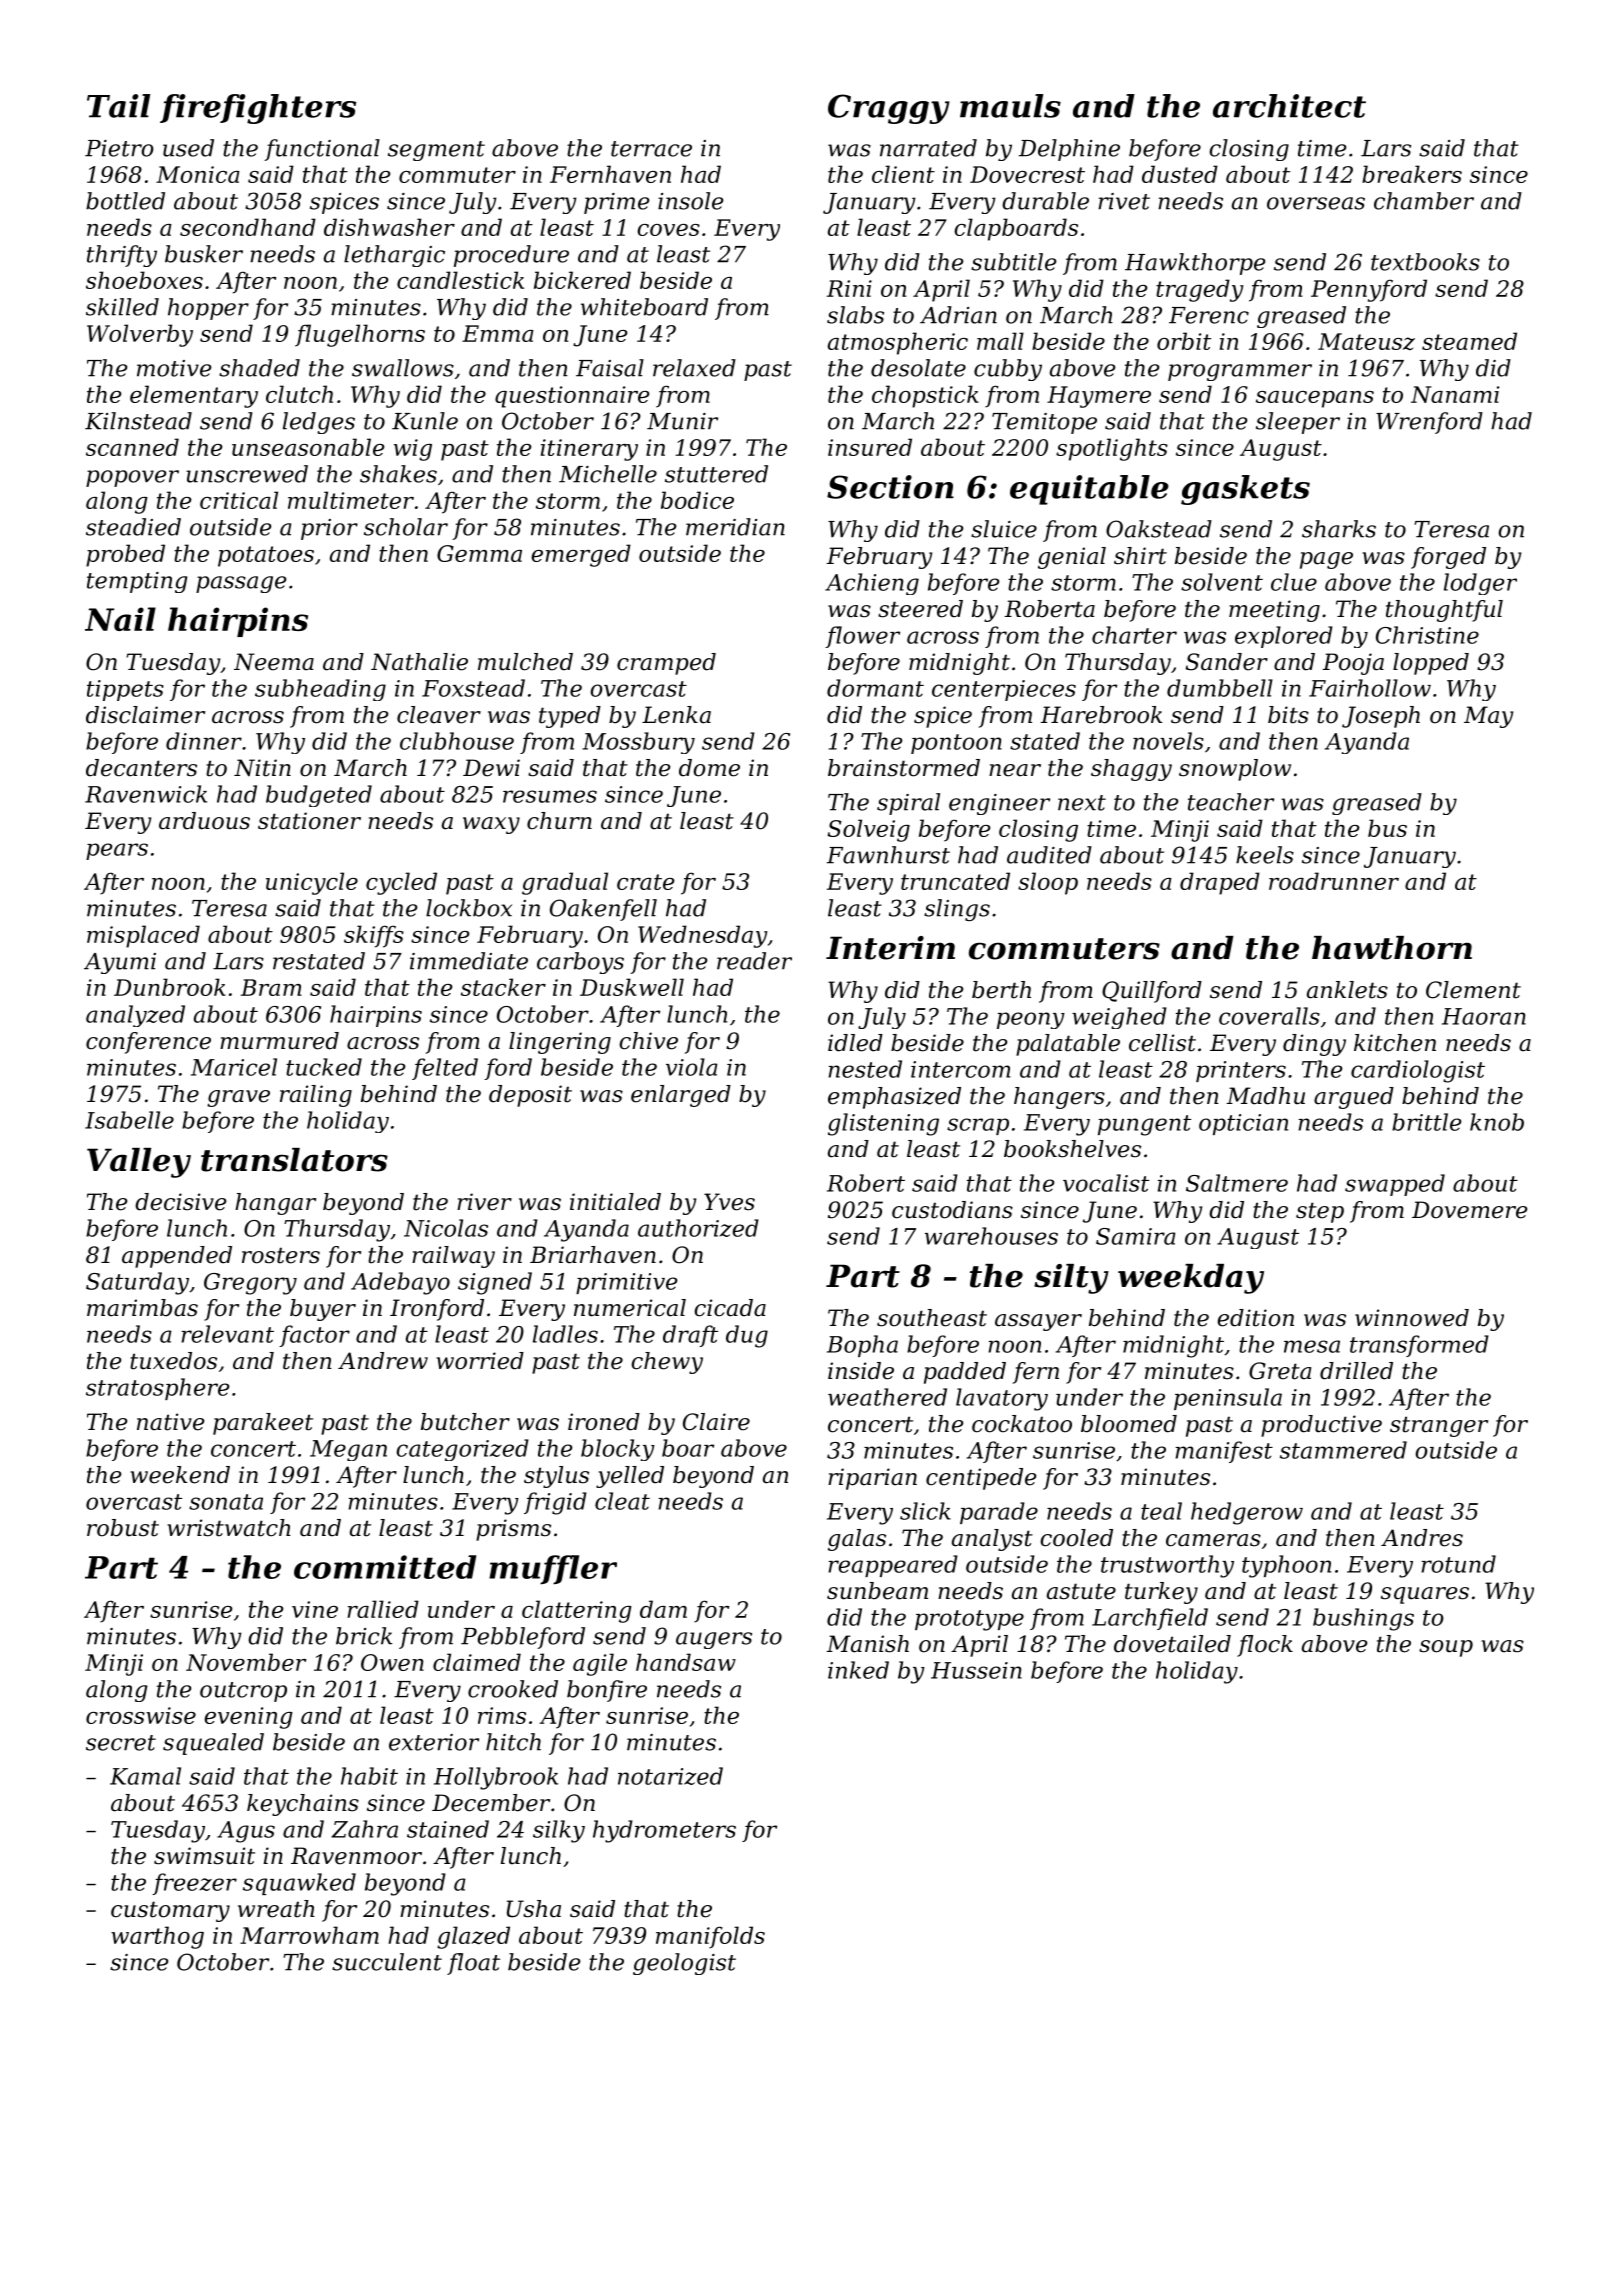  Describe the element at coordinates (684, 1964) in the document. I see `geologist` at that location.
